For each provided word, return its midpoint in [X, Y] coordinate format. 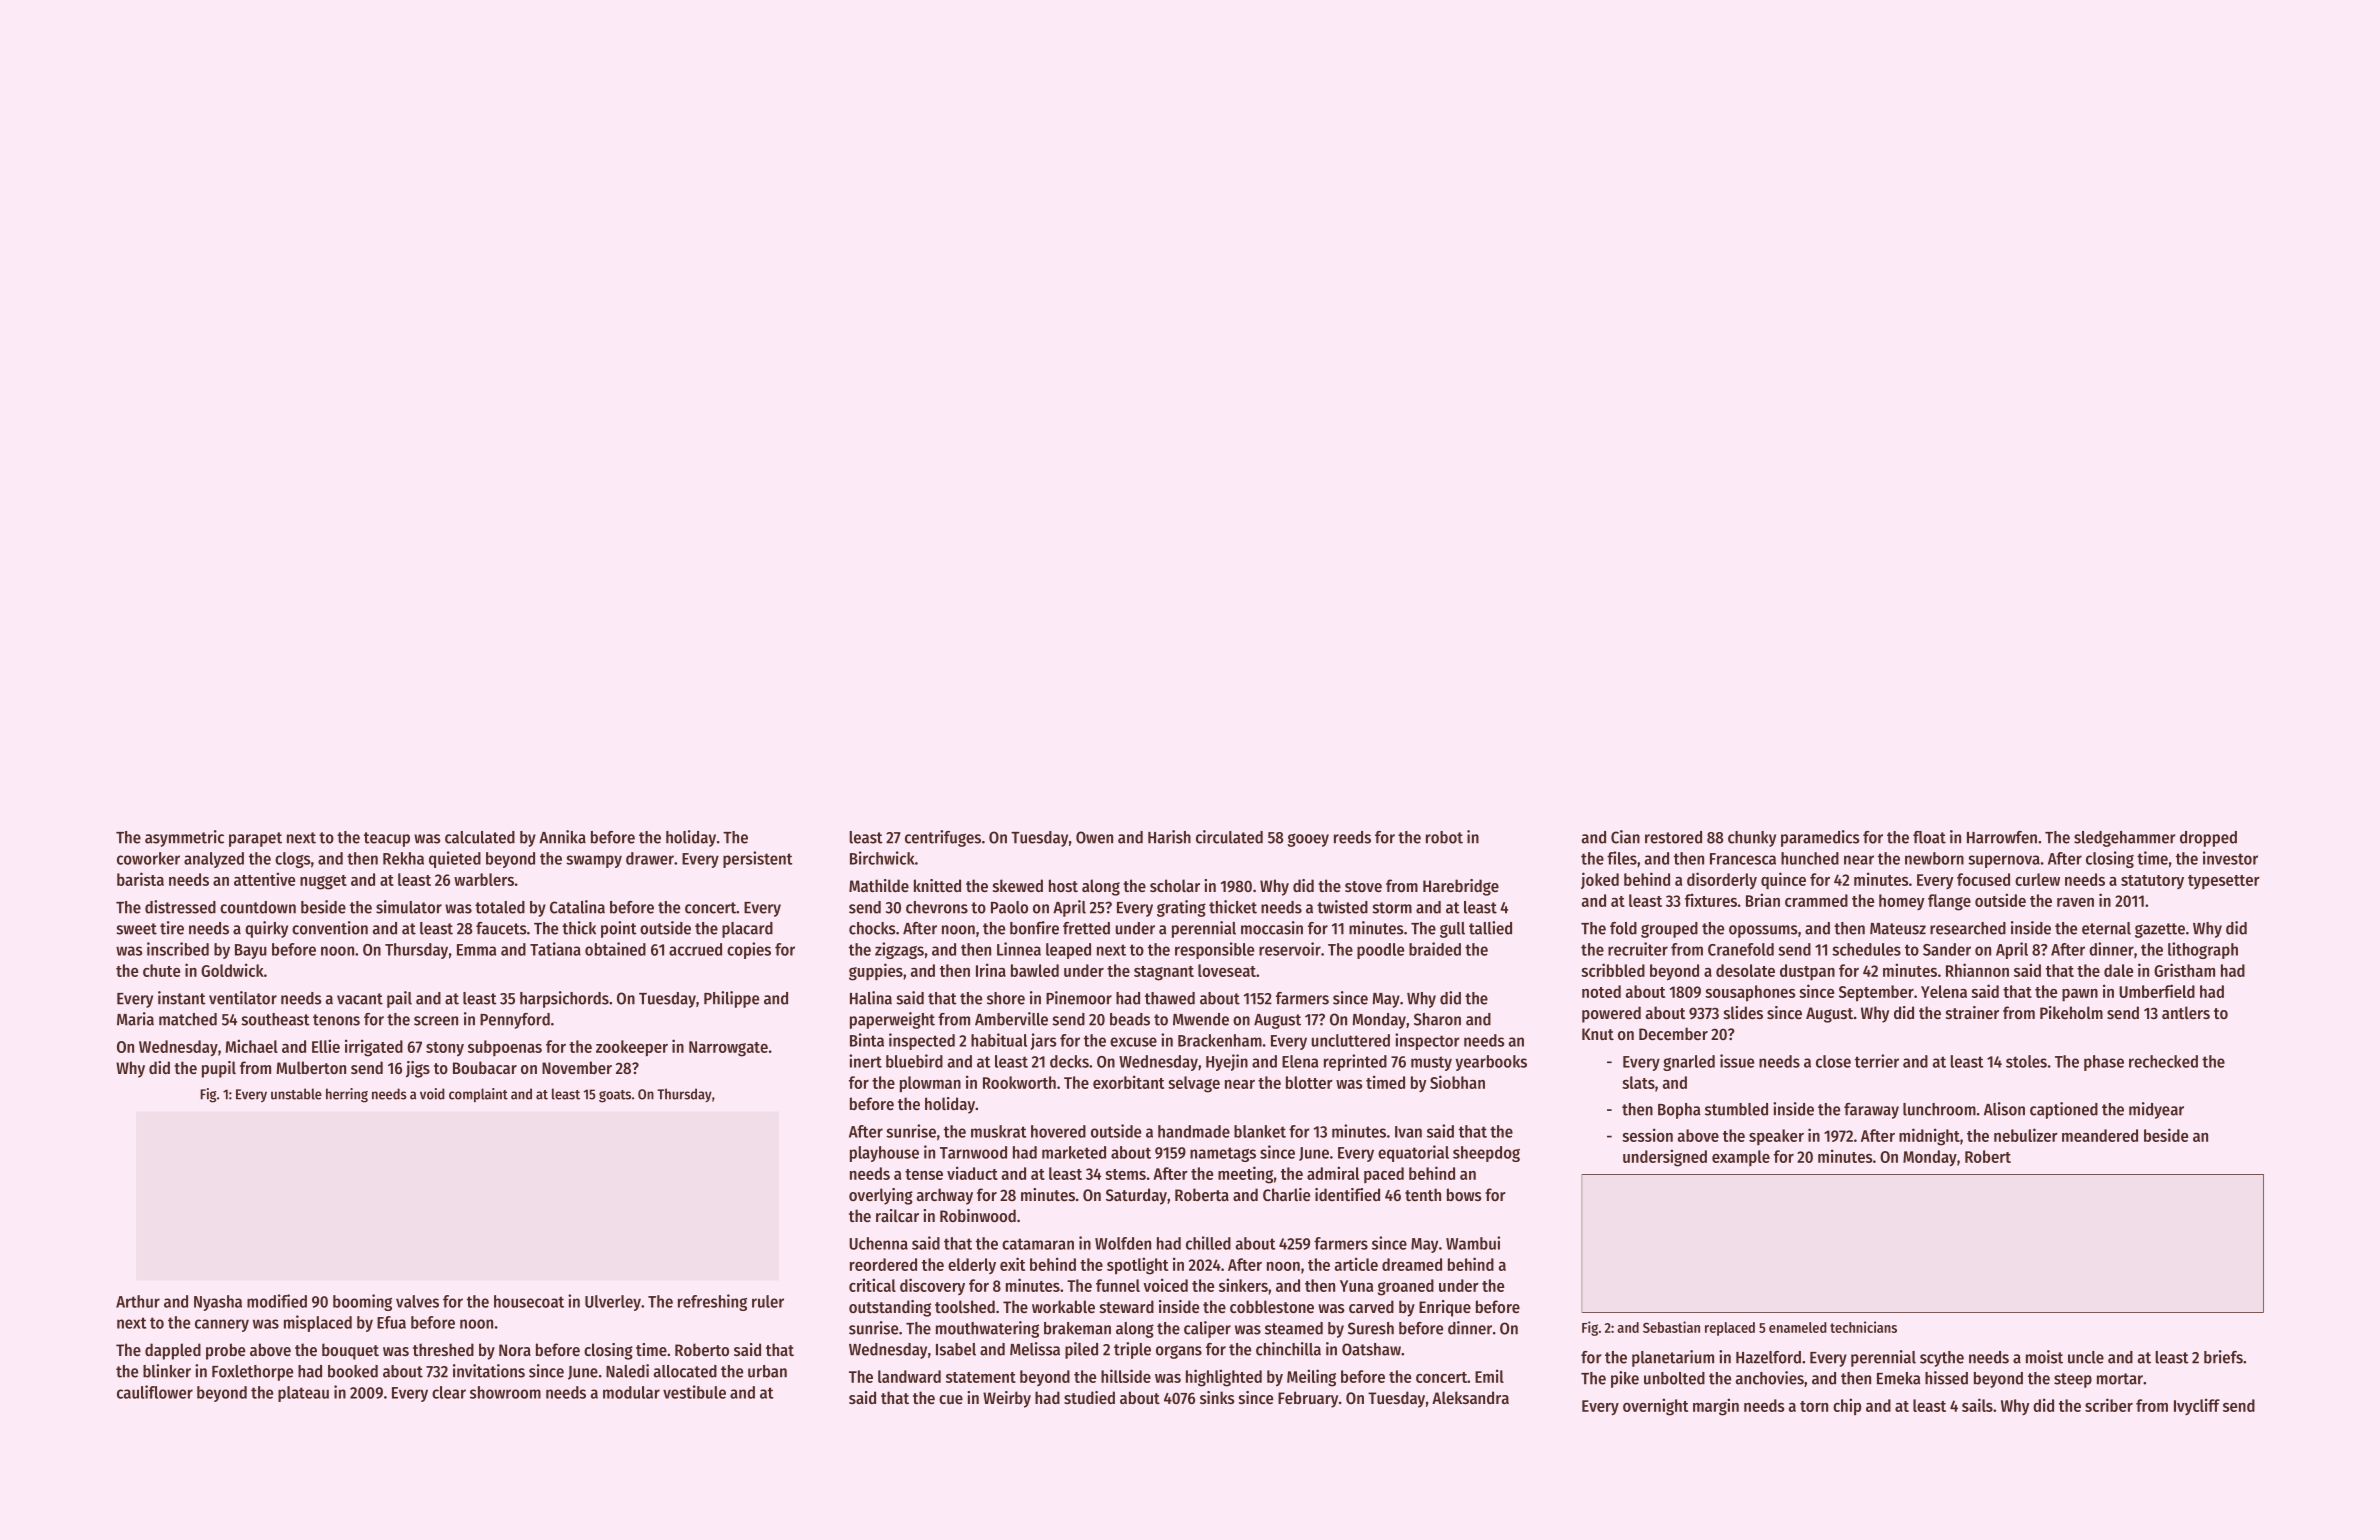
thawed [1170, 998]
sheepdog [1486, 1154]
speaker [1776, 1137]
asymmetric [184, 838]
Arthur [138, 1301]
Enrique [1445, 1308]
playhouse [884, 1154]
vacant [360, 999]
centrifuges [943, 838]
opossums [1763, 931]
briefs [2223, 1357]
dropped [2208, 839]
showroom [505, 1392]
